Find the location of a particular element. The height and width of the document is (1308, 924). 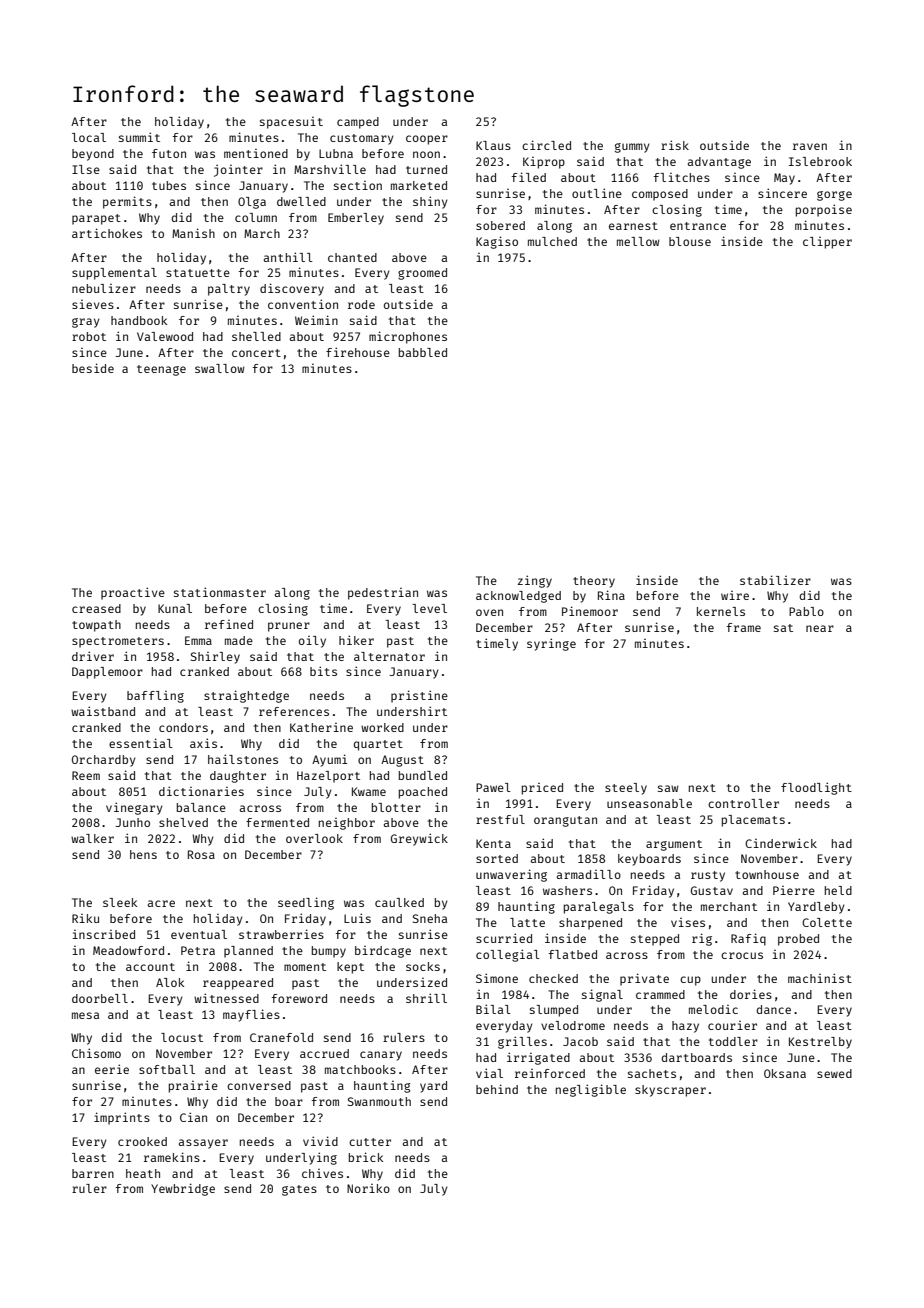

sat is located at coordinates (783, 628).
